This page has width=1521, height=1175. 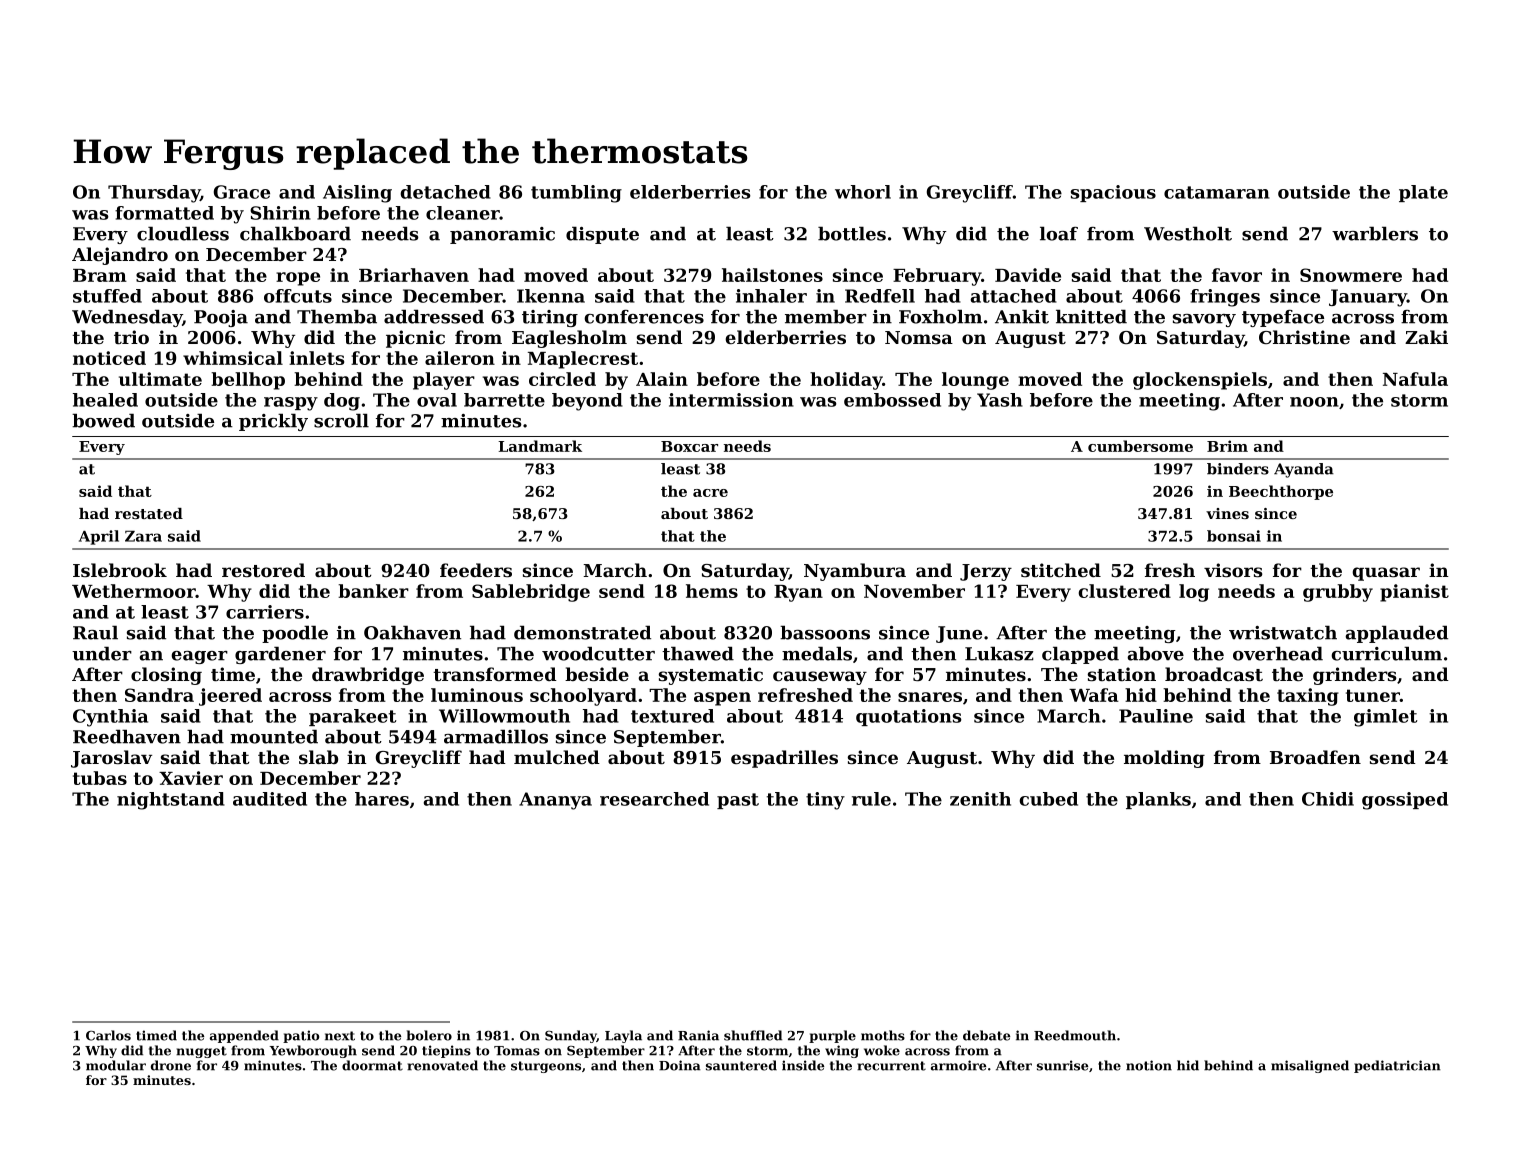 What do you see at coordinates (557, 757) in the page?
I see `mulched` at bounding box center [557, 757].
